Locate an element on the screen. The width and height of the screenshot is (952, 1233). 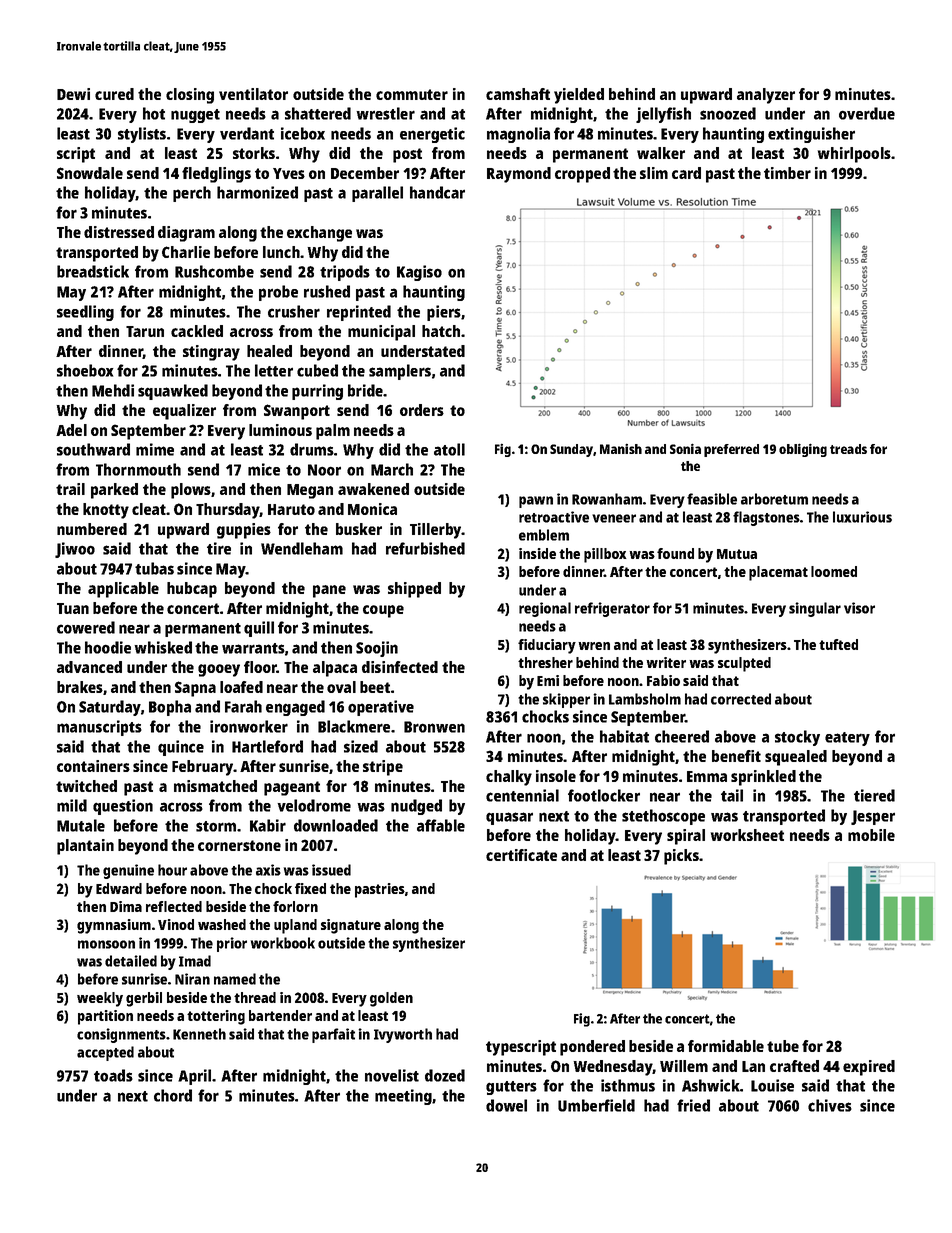
fried is located at coordinates (693, 1105).
